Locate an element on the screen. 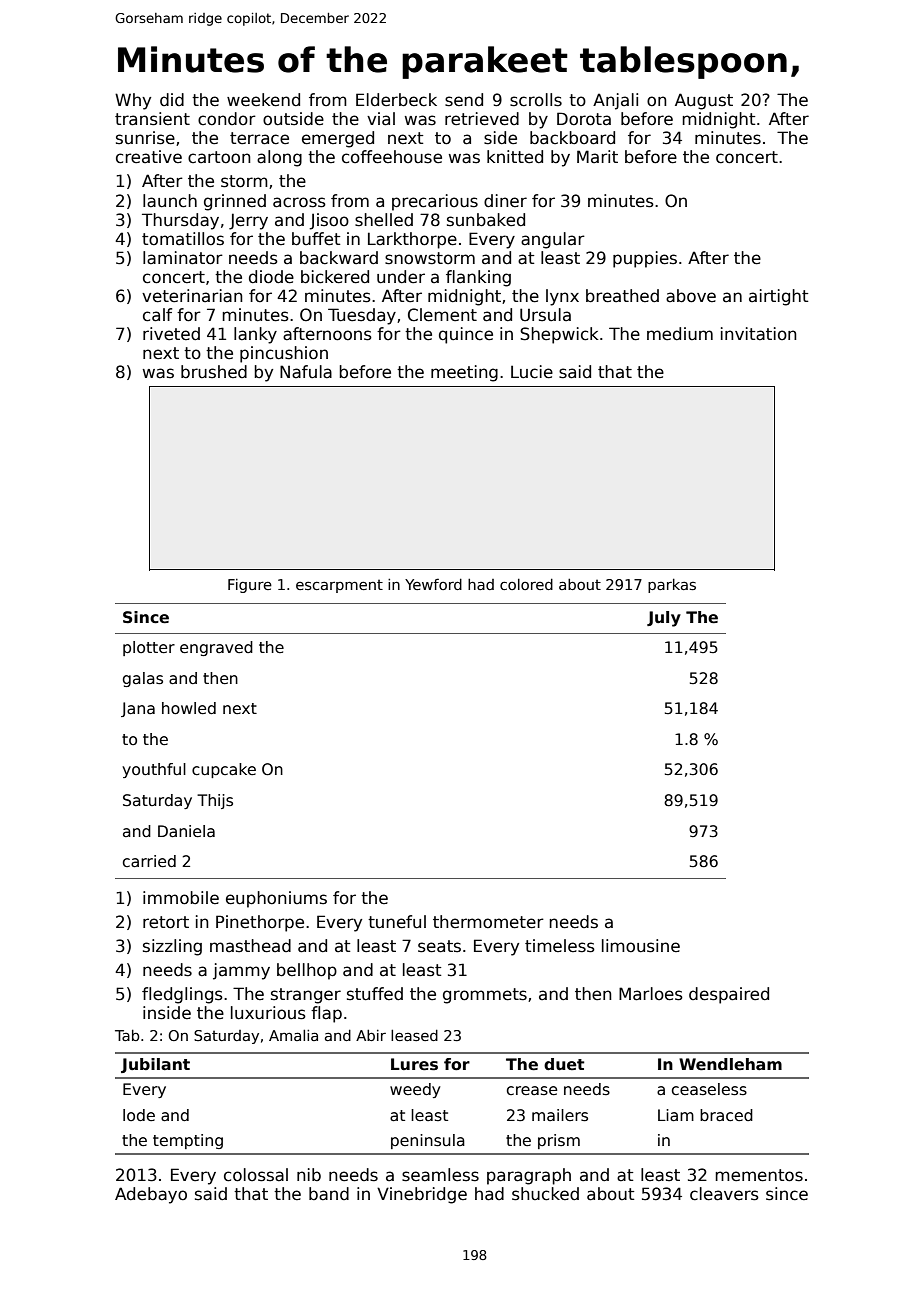 The width and height of the screenshot is (924, 1308). timeless is located at coordinates (560, 946).
